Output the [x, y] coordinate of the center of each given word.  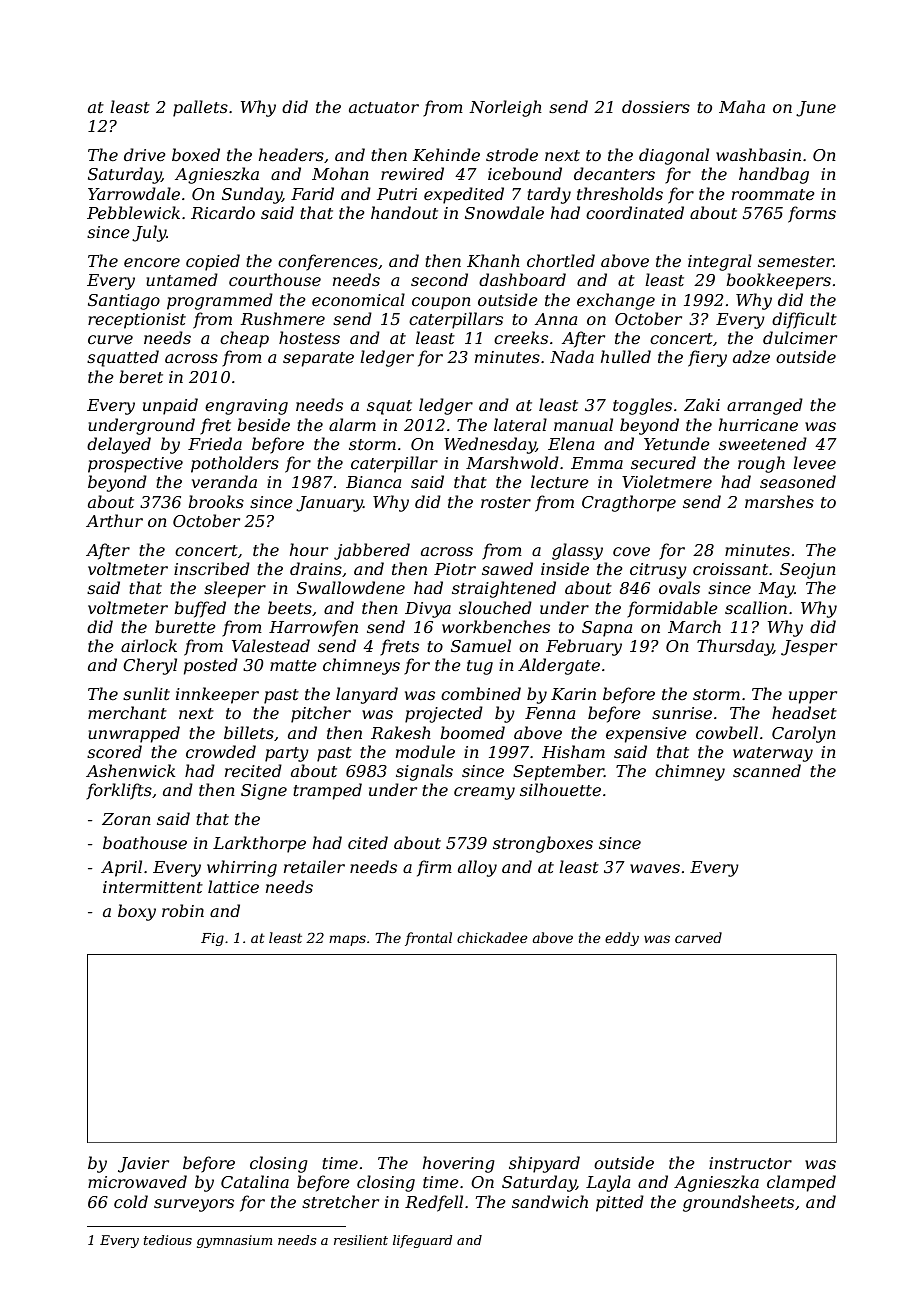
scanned [767, 770]
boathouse [145, 842]
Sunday [252, 195]
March [694, 626]
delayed [119, 445]
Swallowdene [351, 587]
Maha [742, 106]
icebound [525, 173]
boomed [472, 732]
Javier [143, 1165]
